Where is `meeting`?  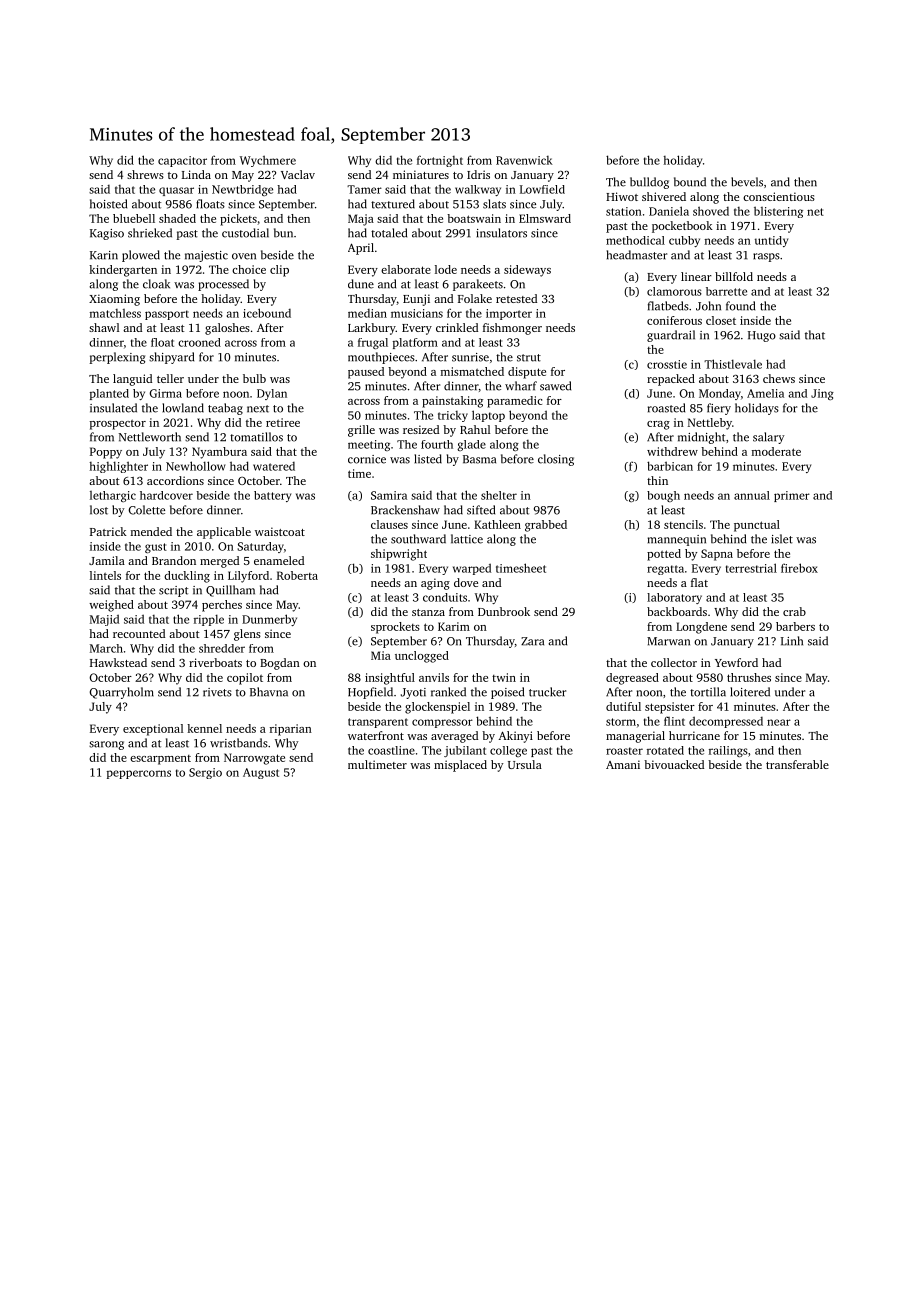 meeting is located at coordinates (369, 445).
